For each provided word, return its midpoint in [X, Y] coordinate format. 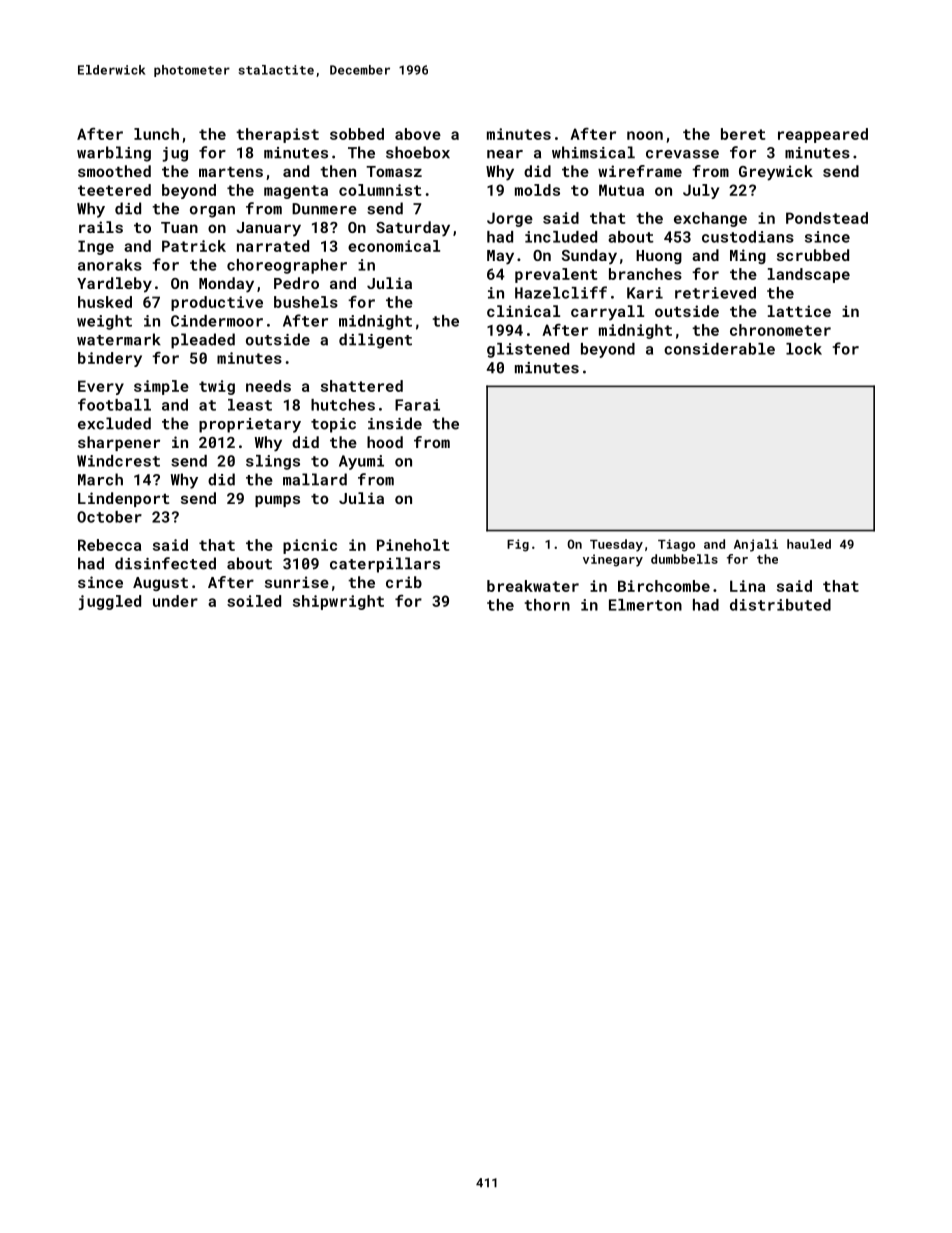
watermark [119, 339]
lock [804, 349]
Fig [518, 545]
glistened [528, 350]
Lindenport [123, 499]
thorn [547, 605]
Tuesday [616, 545]
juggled [109, 602]
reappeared [823, 135]
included [561, 237]
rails [101, 227]
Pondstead [827, 218]
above [418, 134]
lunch [156, 134]
